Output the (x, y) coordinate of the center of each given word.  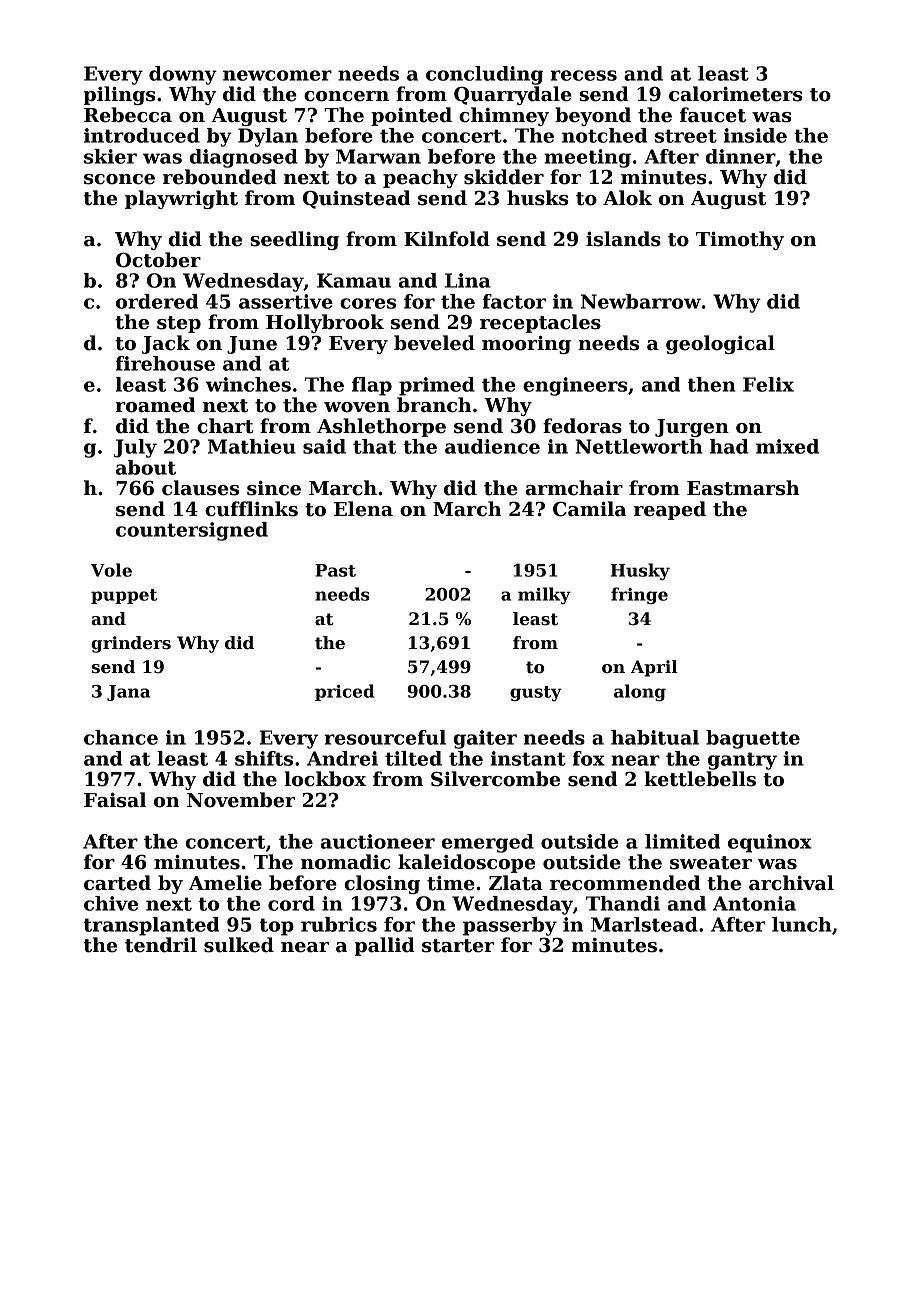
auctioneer (378, 841)
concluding (484, 75)
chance (121, 737)
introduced (142, 135)
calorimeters (735, 94)
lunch (802, 924)
